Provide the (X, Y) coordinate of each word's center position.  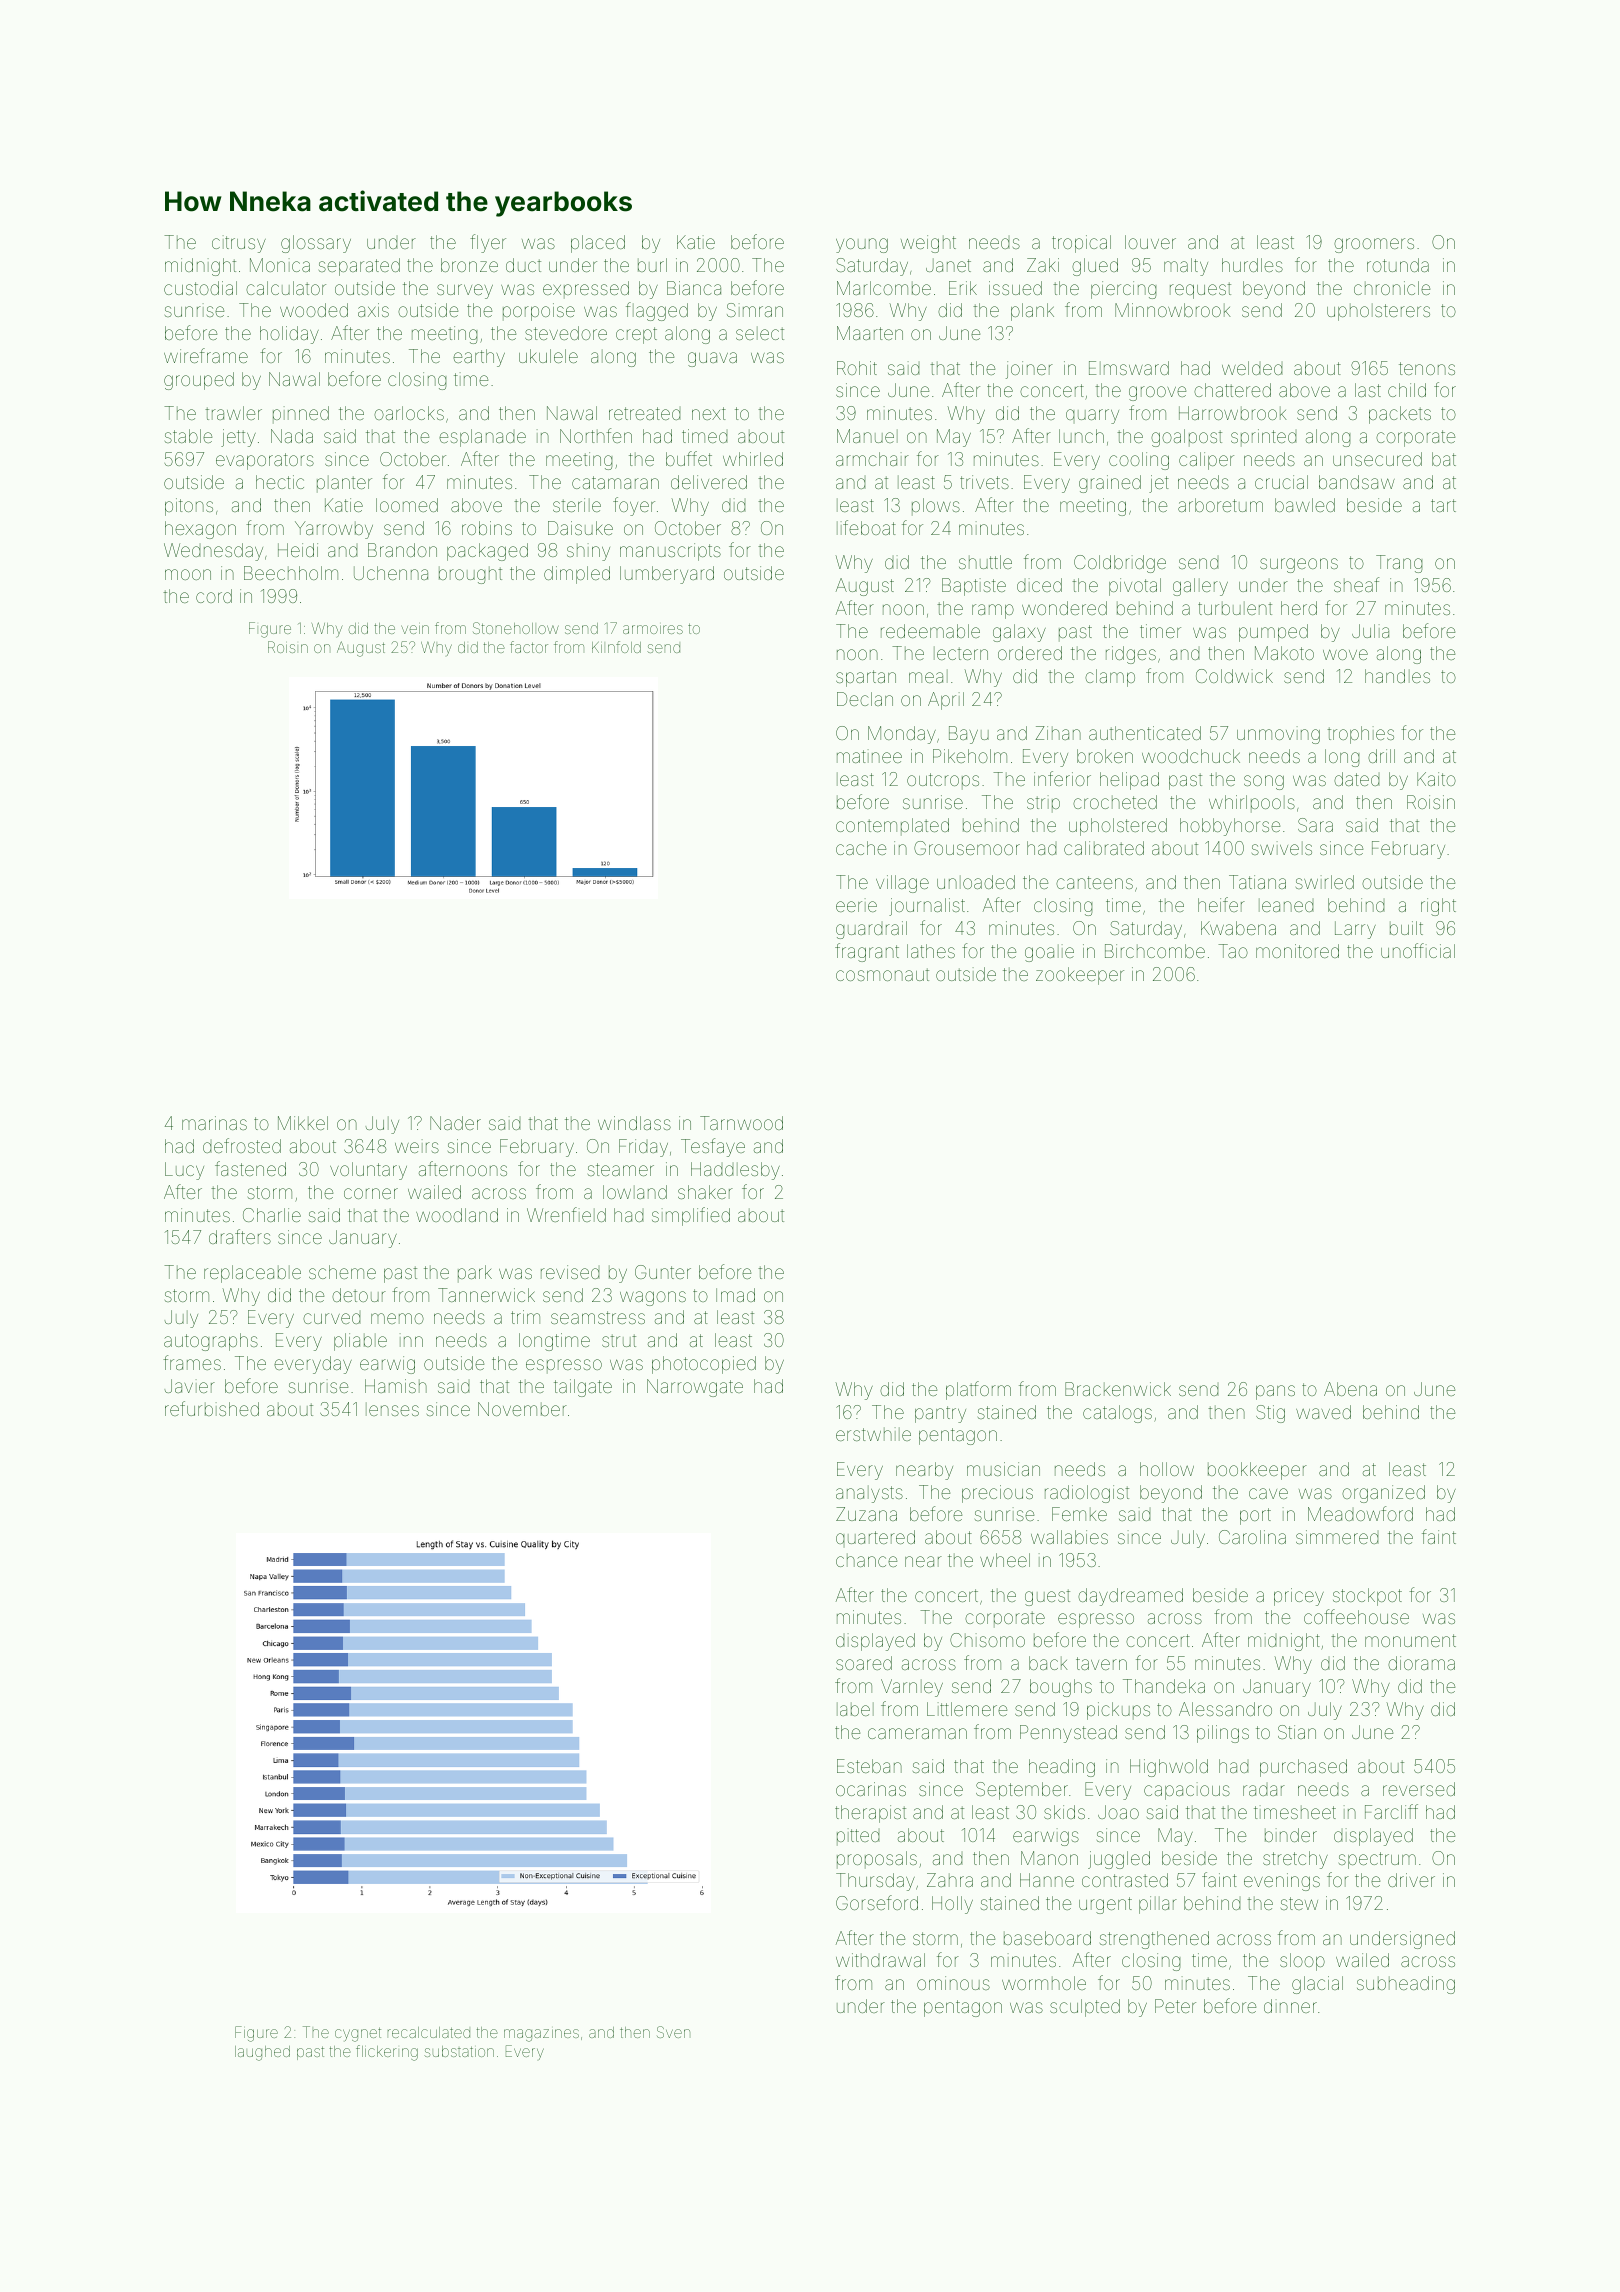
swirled (1325, 882)
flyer (488, 243)
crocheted (1115, 802)
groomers (1374, 245)
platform (978, 1390)
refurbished (212, 1408)
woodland (457, 1215)
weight (928, 244)
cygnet (358, 2034)
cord (214, 596)
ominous (953, 1983)
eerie (856, 905)
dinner (1290, 2006)
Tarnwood (741, 1123)
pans (1275, 1392)
